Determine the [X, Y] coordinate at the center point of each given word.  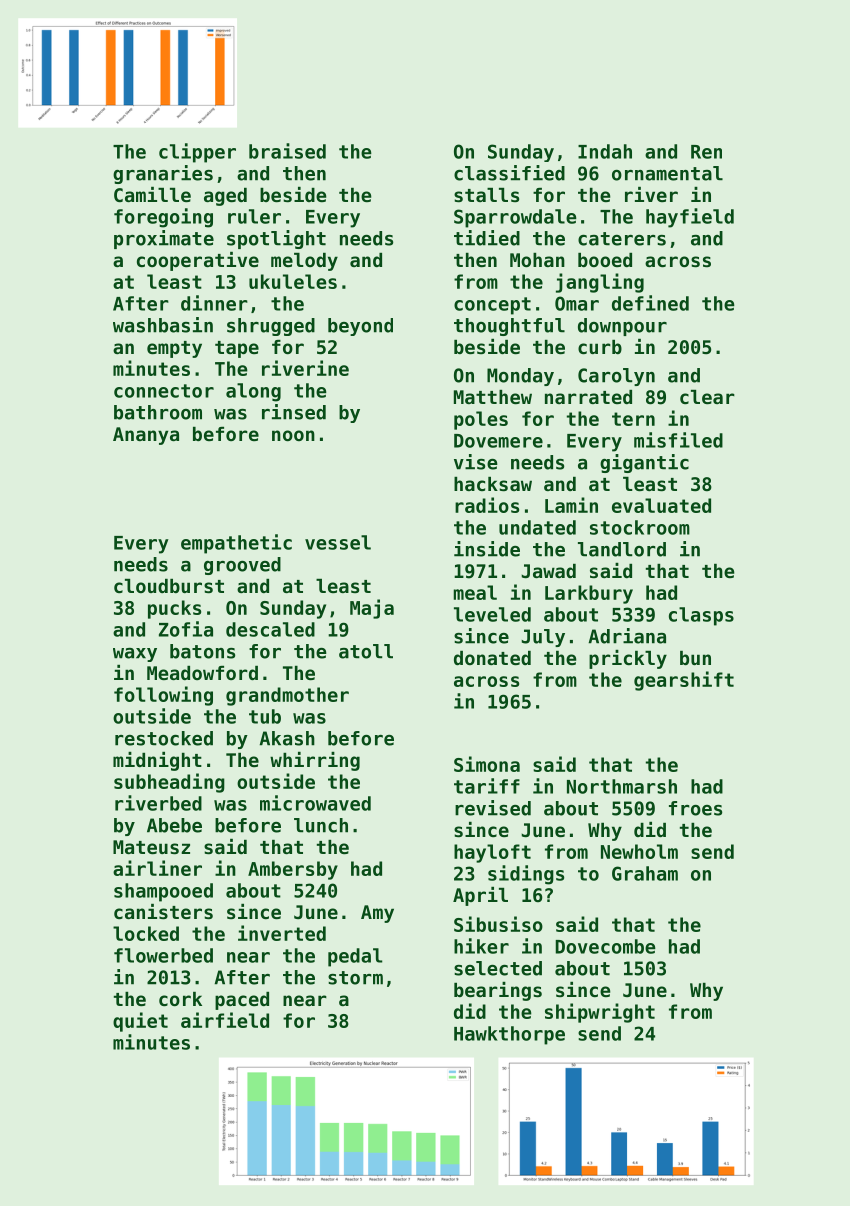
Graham [645, 873]
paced [242, 1001]
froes [695, 808]
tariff [487, 786]
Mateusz [151, 847]
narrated [588, 397]
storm [355, 978]
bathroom [158, 412]
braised [287, 151]
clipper [197, 153]
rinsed [294, 412]
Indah [605, 151]
